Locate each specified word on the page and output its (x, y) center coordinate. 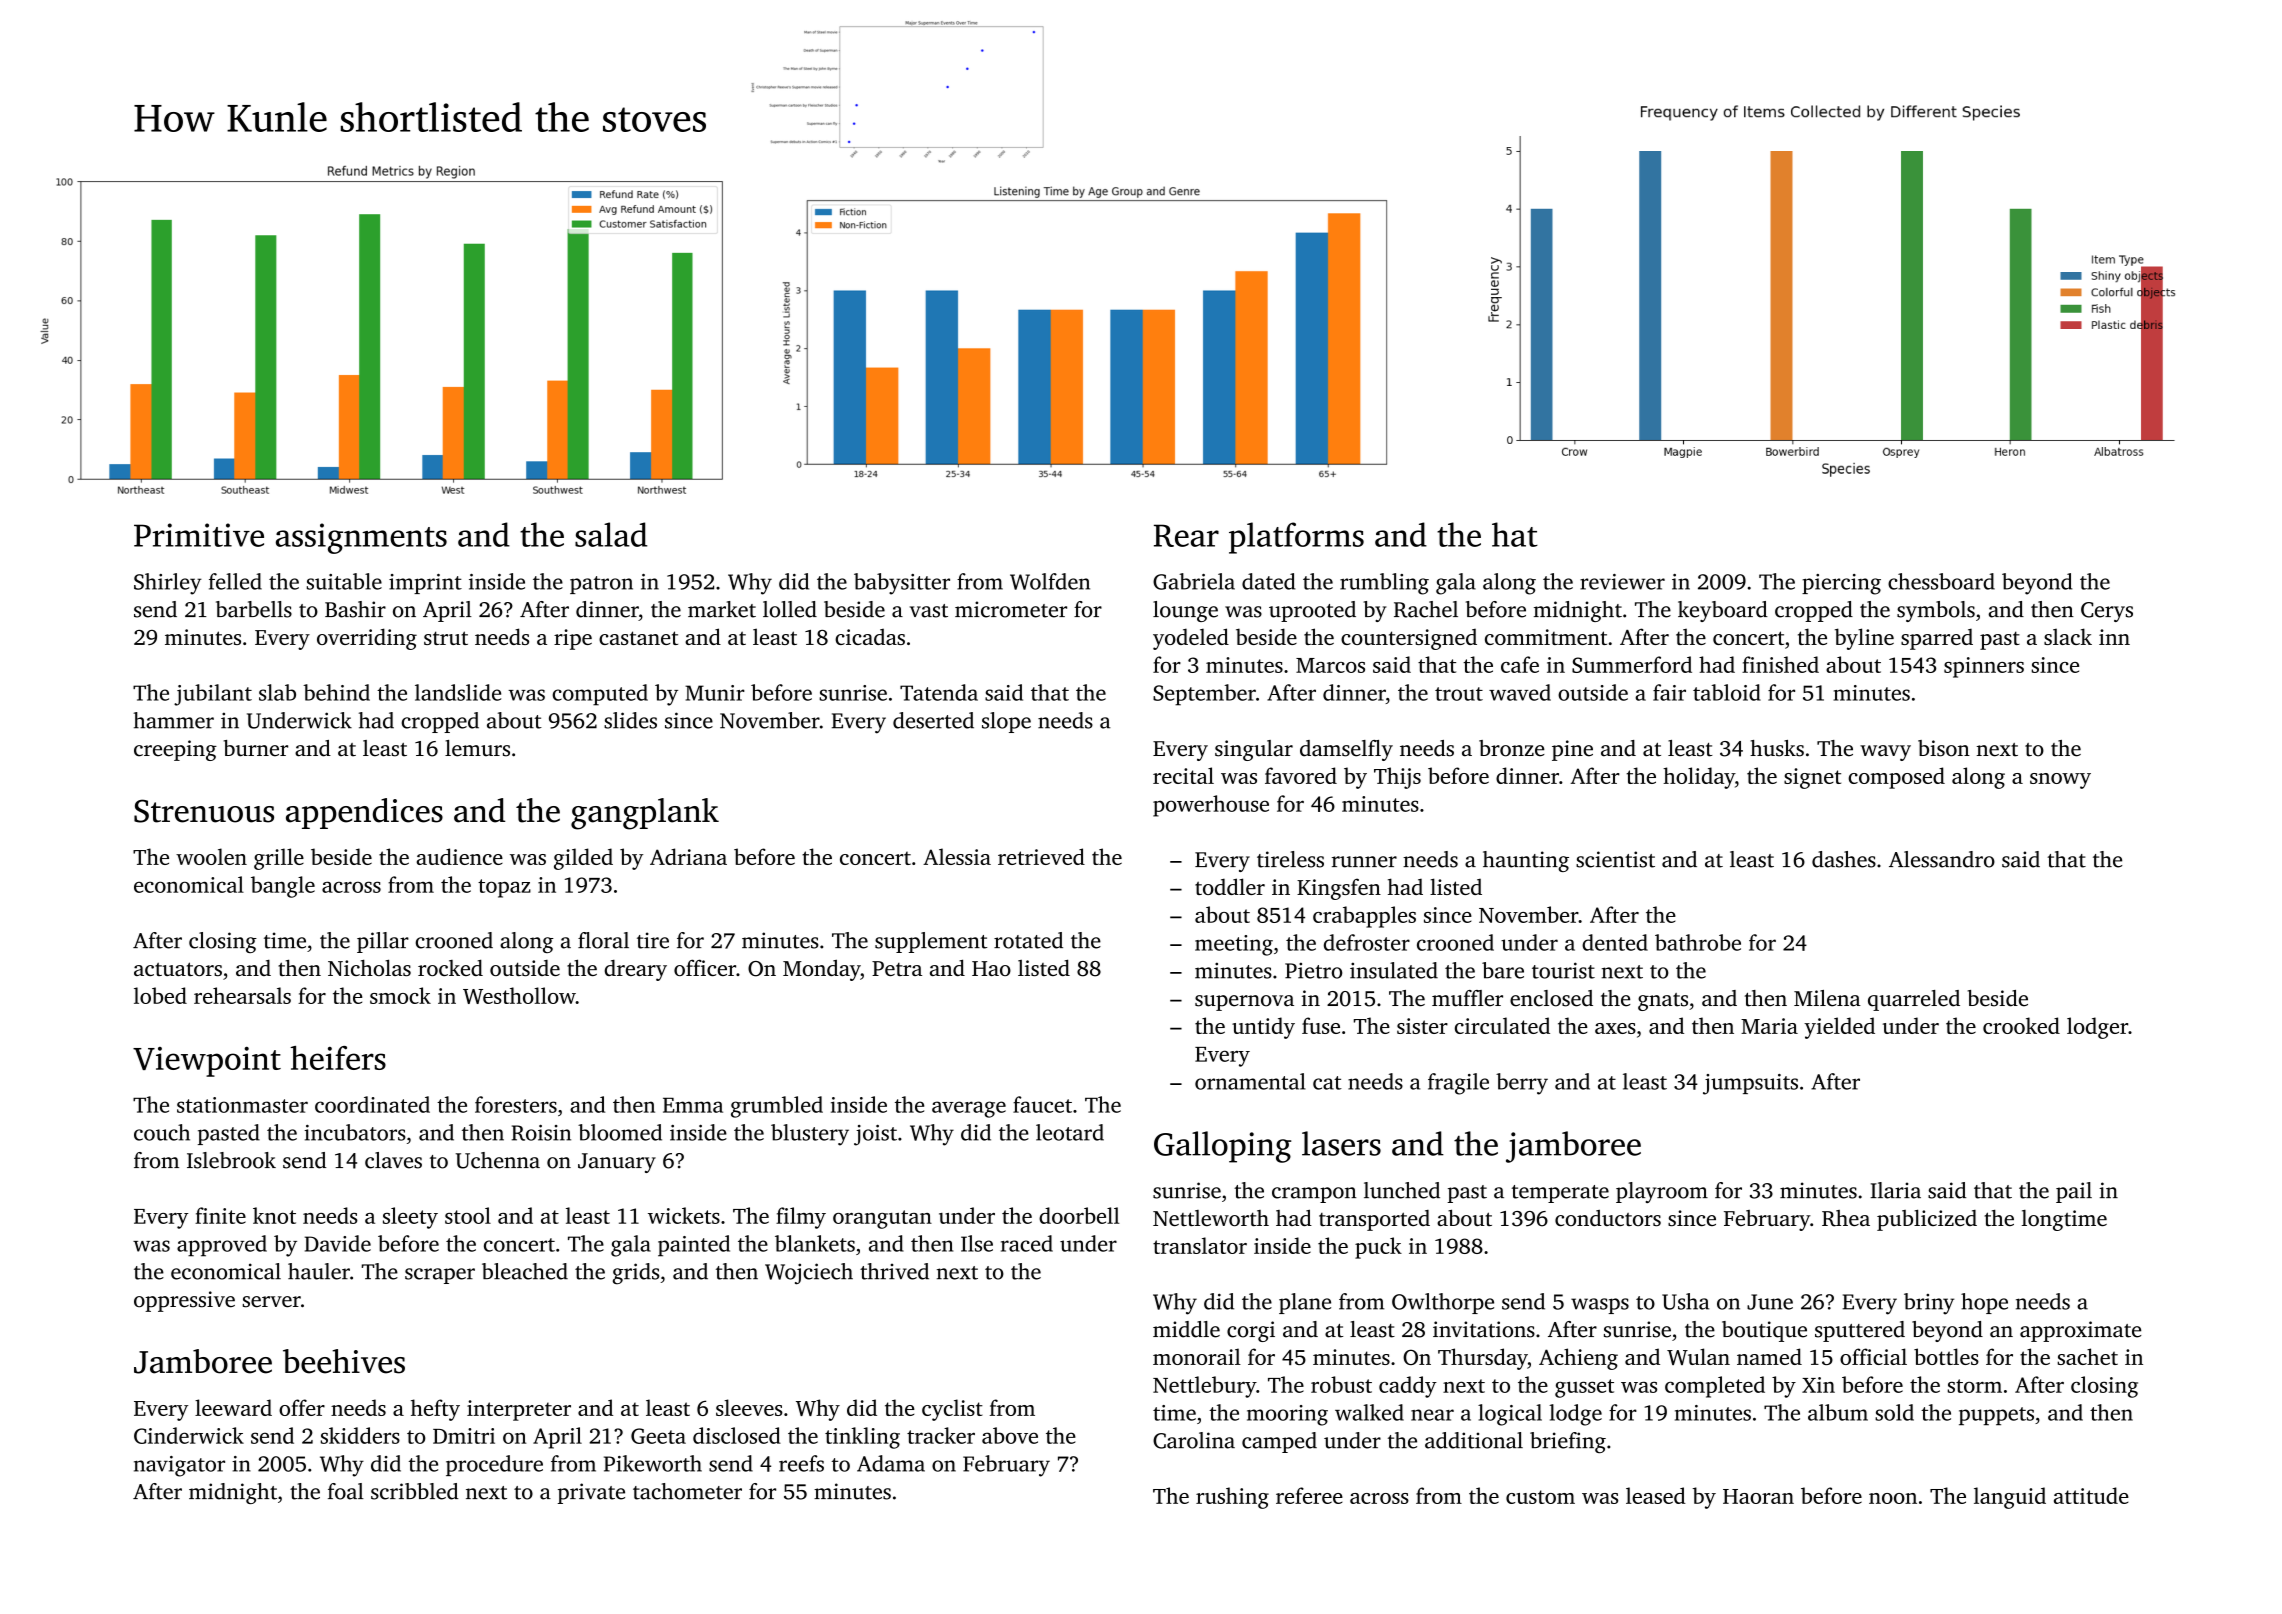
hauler (319, 1271)
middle (1186, 1329)
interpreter (519, 1410)
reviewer (1622, 582)
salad (611, 534)
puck (1378, 1248)
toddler (1230, 886)
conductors (1608, 1218)
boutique (1764, 1331)
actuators (178, 969)
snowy (2060, 781)
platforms (1296, 538)
